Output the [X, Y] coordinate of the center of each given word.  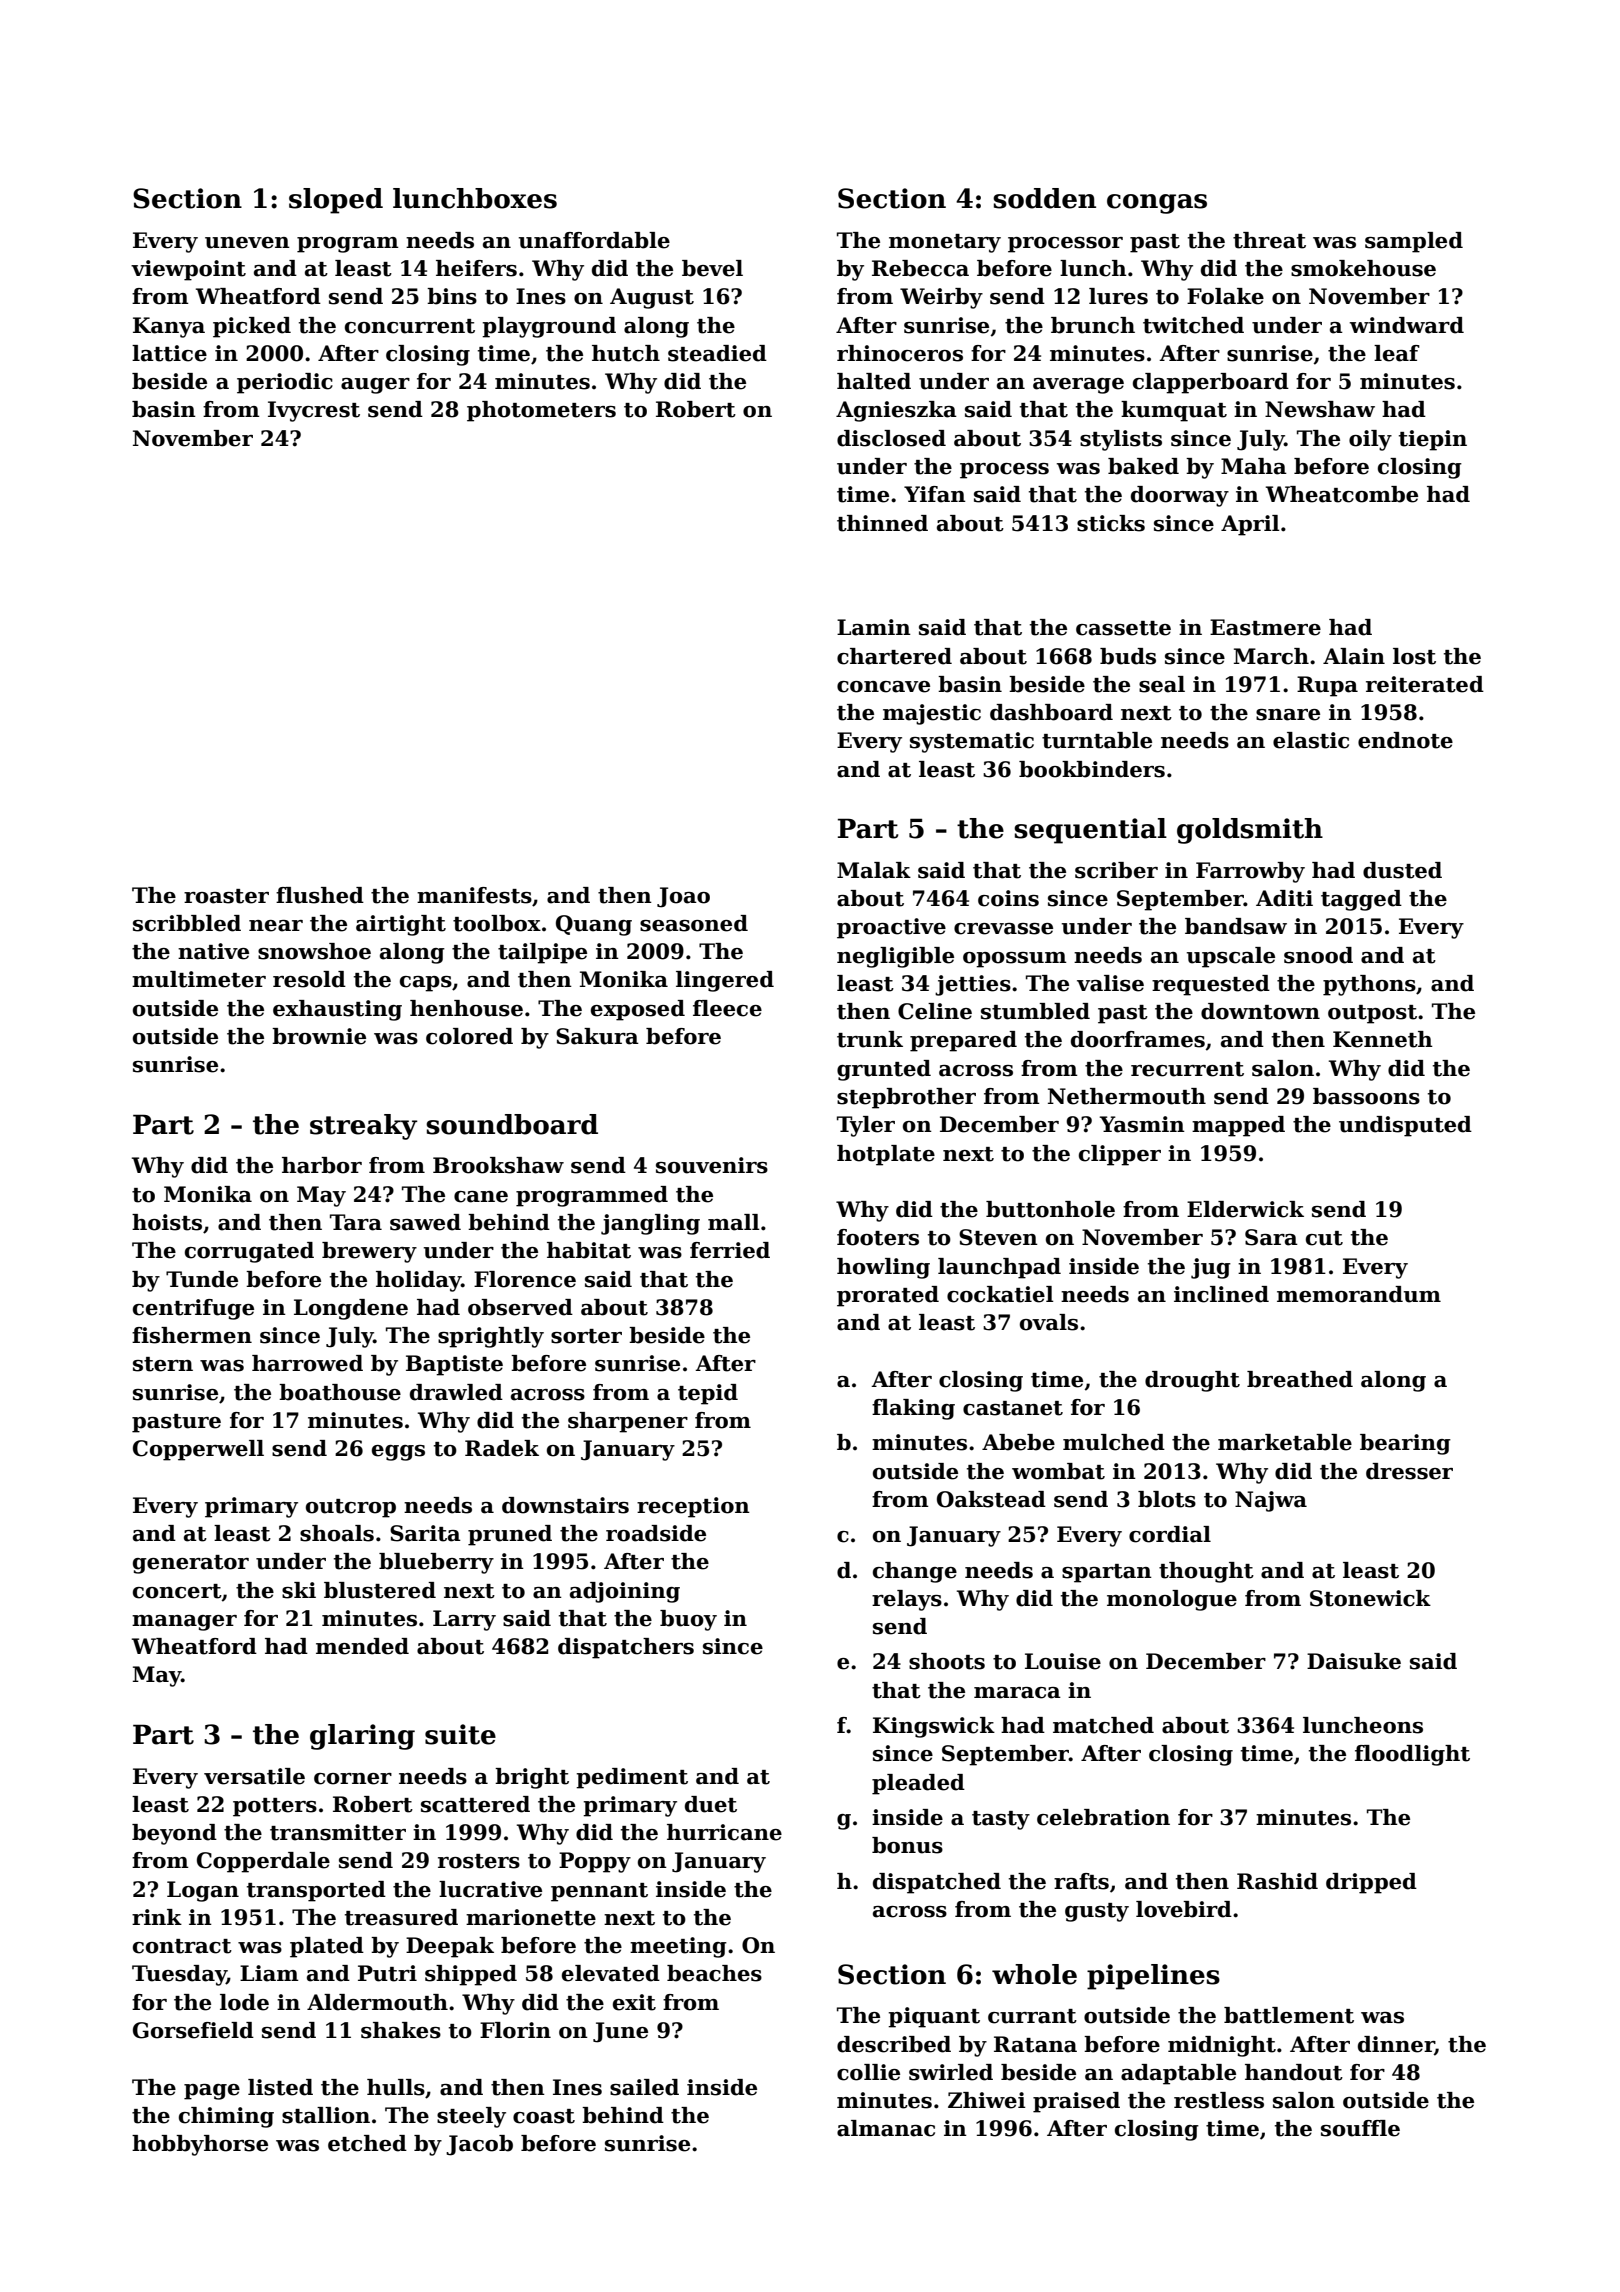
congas [1157, 204]
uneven [247, 243]
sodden [1044, 198]
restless [1219, 2100]
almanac [886, 2128]
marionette [531, 1917]
